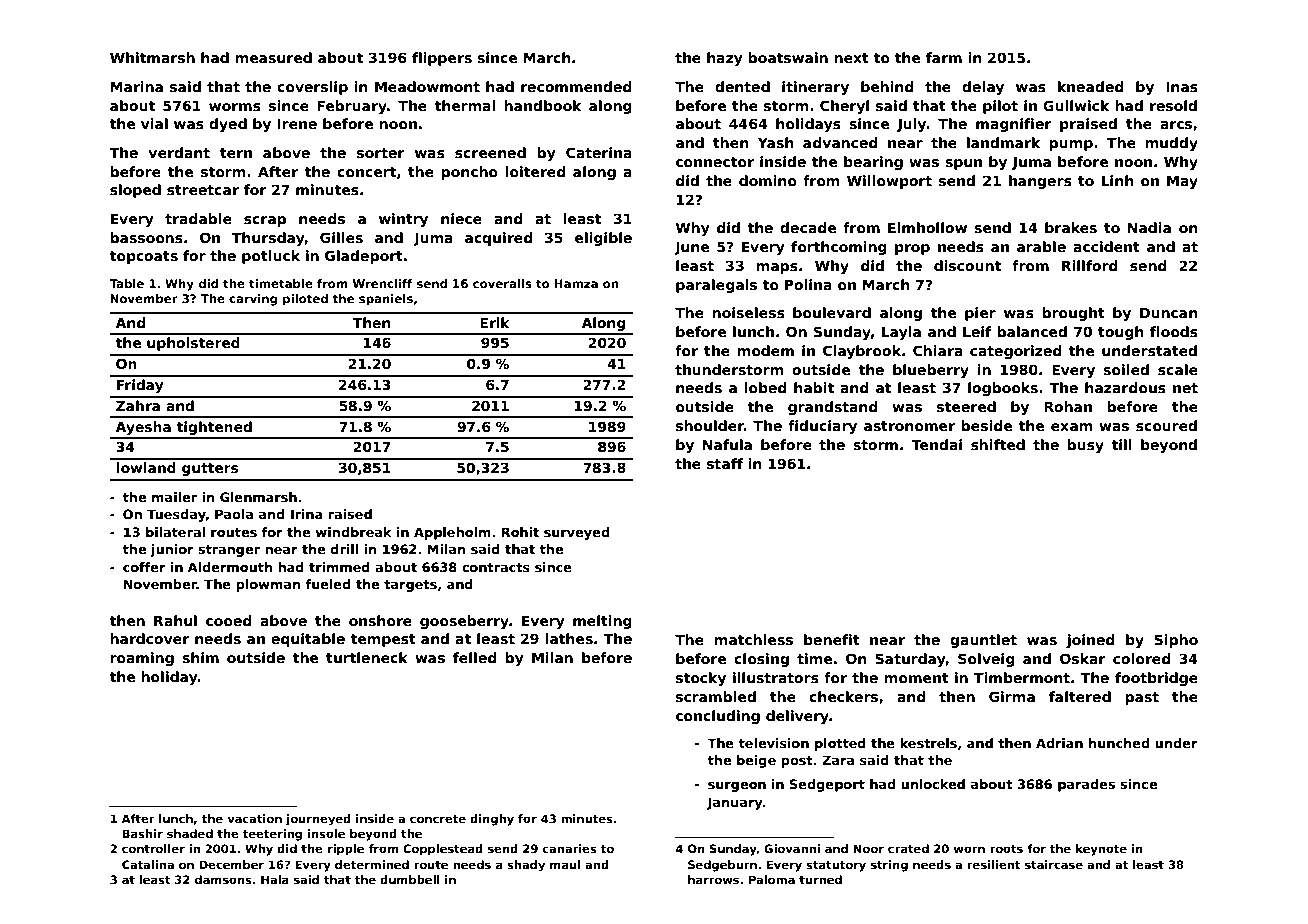 Image resolution: width=1308 pixels, height=924 pixels. Describe the element at coordinates (386, 300) in the screenshot. I see `spaniels` at that location.
